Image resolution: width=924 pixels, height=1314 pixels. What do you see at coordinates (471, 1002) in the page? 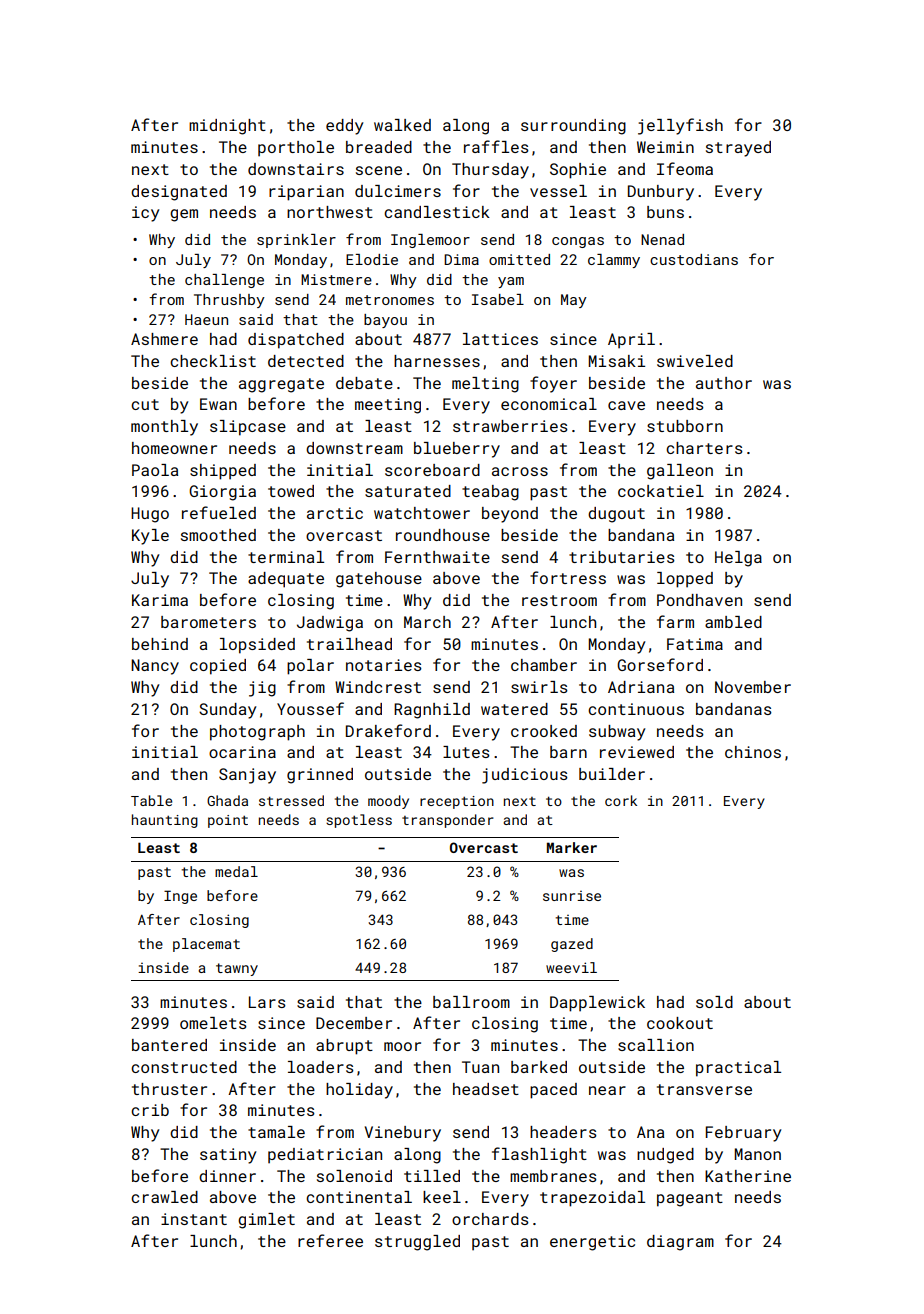
I see `ballroom` at bounding box center [471, 1002].
